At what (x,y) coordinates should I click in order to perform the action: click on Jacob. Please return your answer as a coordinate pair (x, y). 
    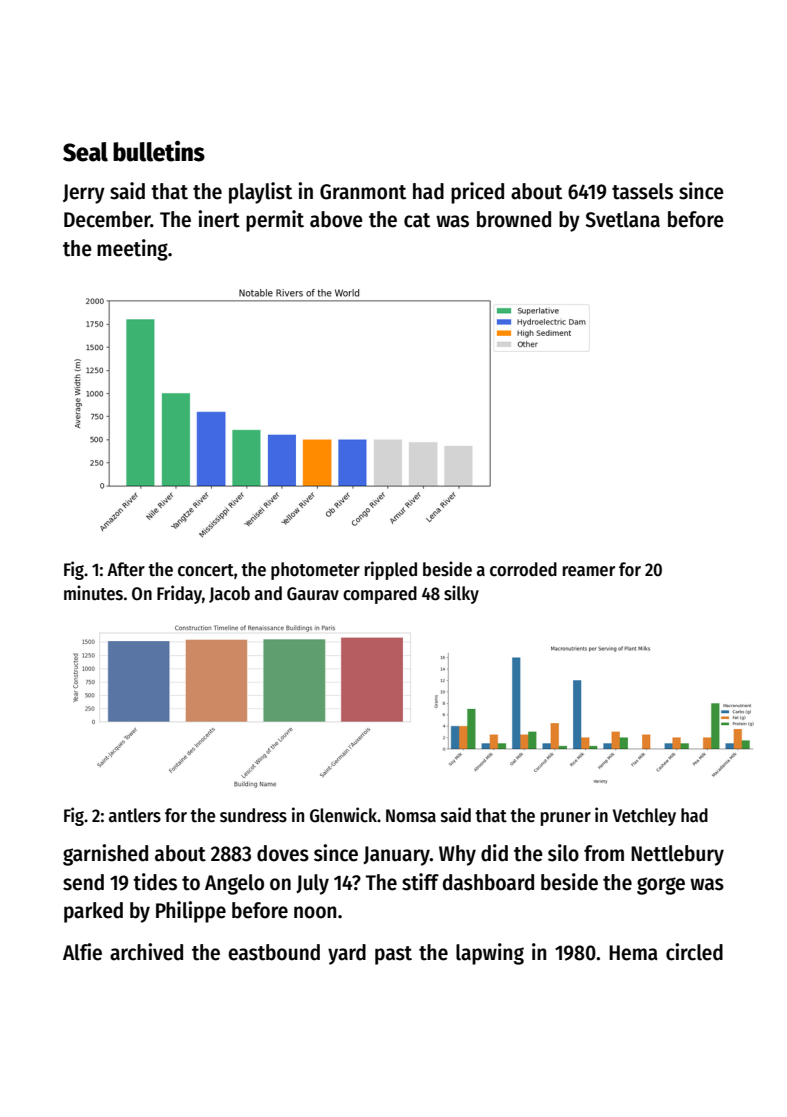
    Looking at the image, I should click on (229, 594).
